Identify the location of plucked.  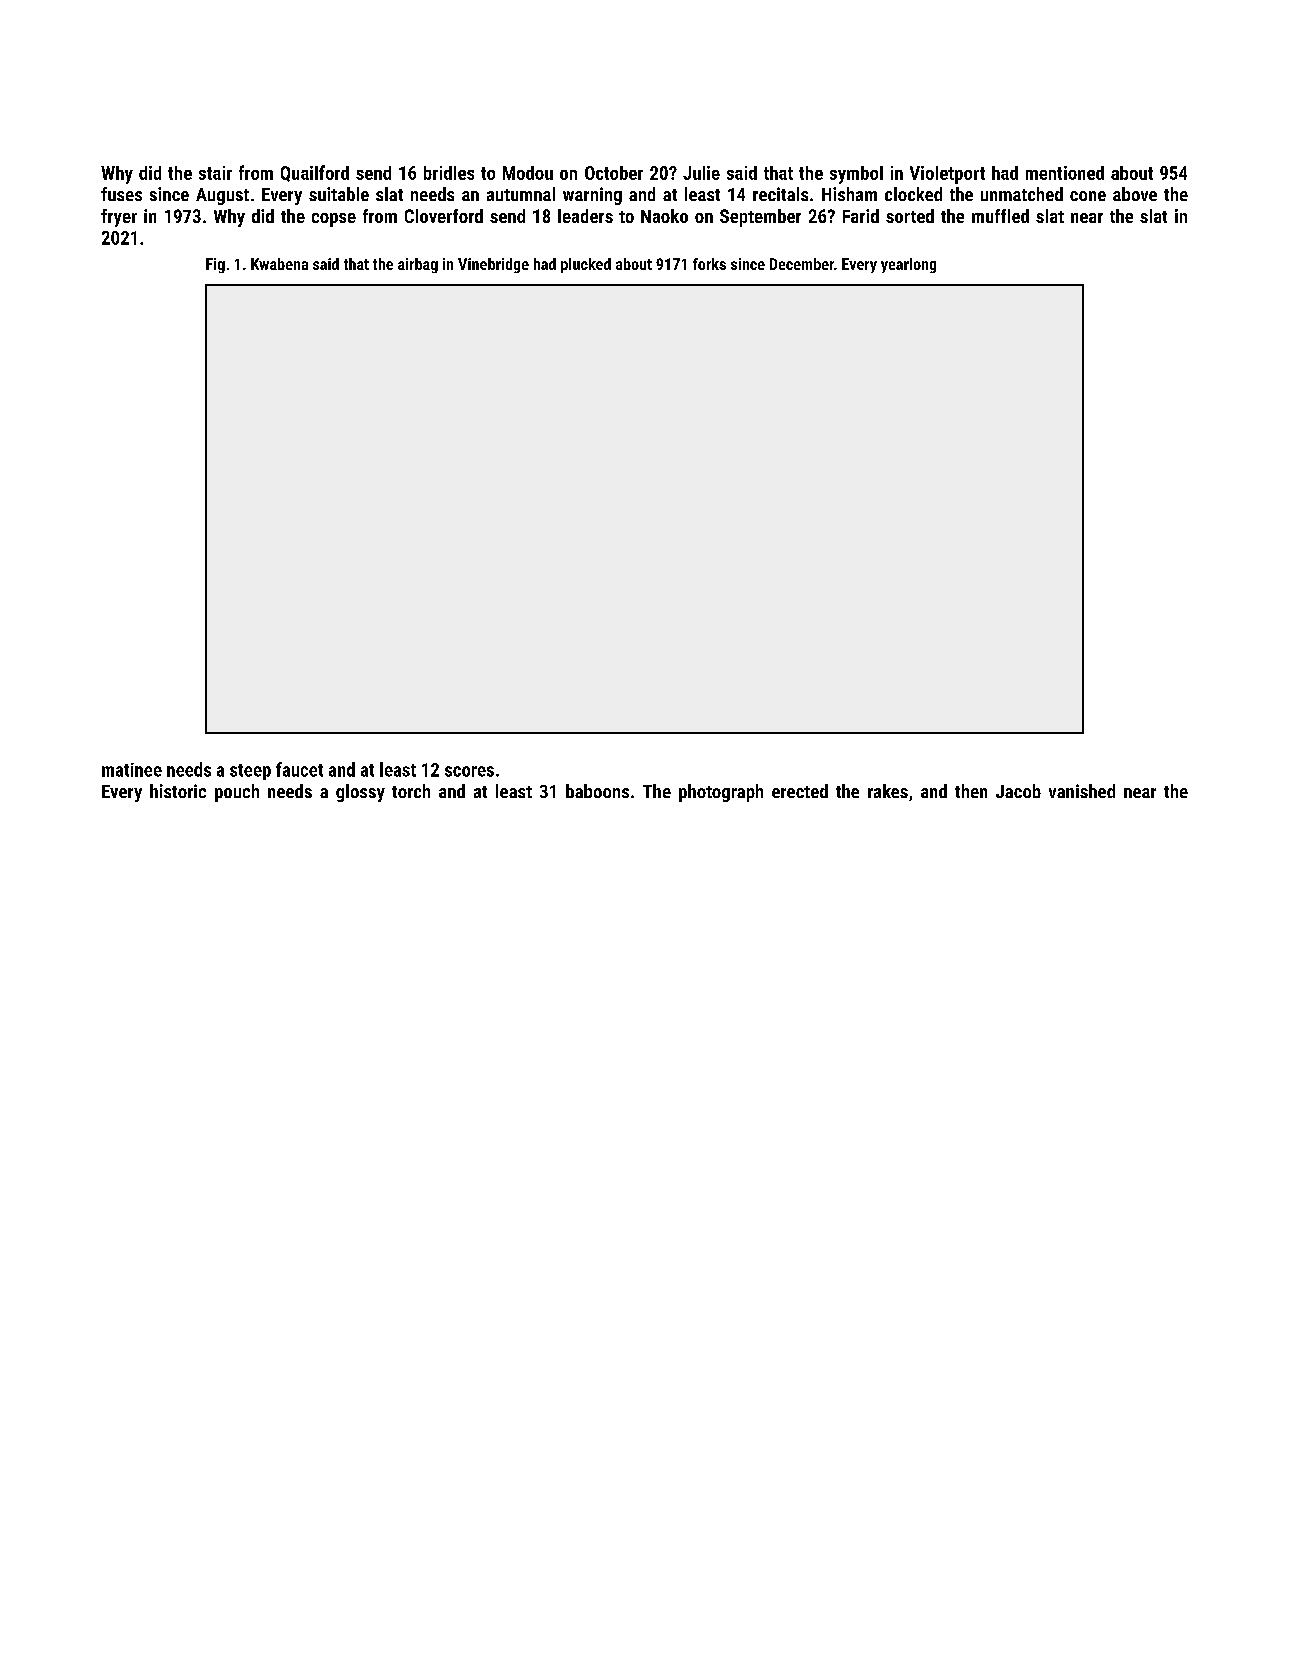
(586, 265).
